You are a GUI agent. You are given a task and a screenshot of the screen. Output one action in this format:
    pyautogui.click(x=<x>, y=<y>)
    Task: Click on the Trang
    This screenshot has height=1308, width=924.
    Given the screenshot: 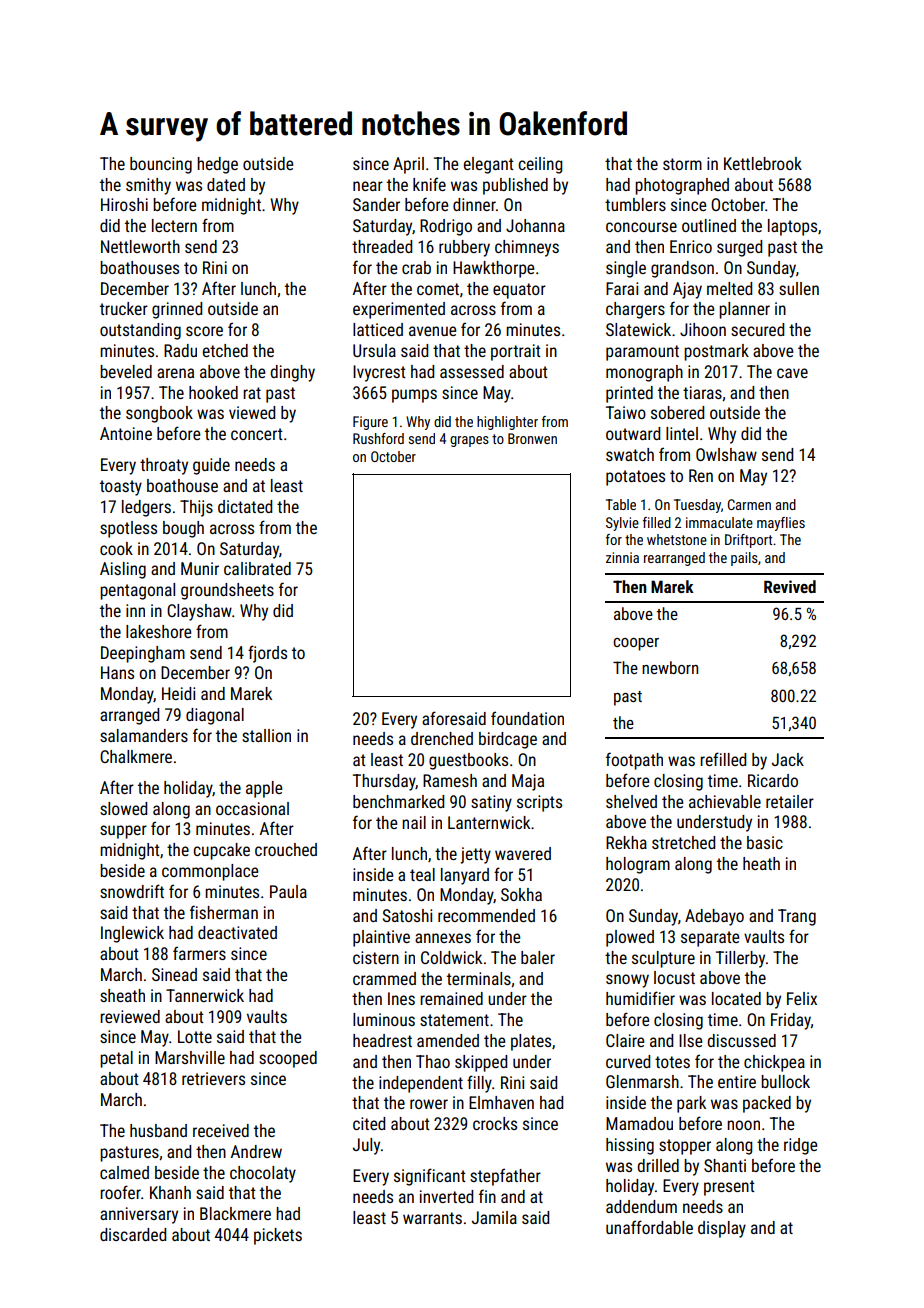 What is the action you would take?
    pyautogui.click(x=797, y=917)
